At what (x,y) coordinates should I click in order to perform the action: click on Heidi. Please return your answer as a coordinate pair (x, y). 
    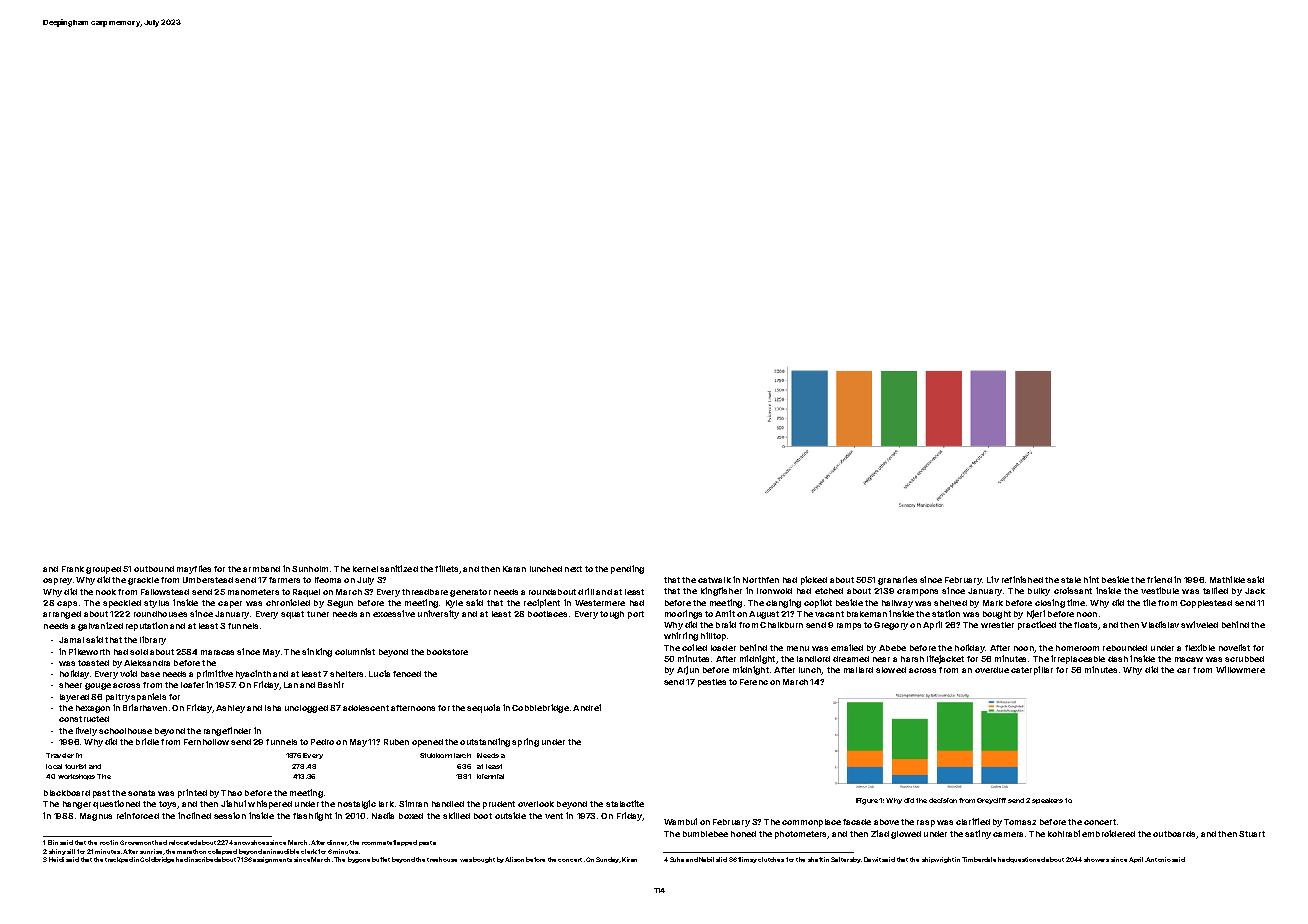
    Looking at the image, I should click on (56, 859).
